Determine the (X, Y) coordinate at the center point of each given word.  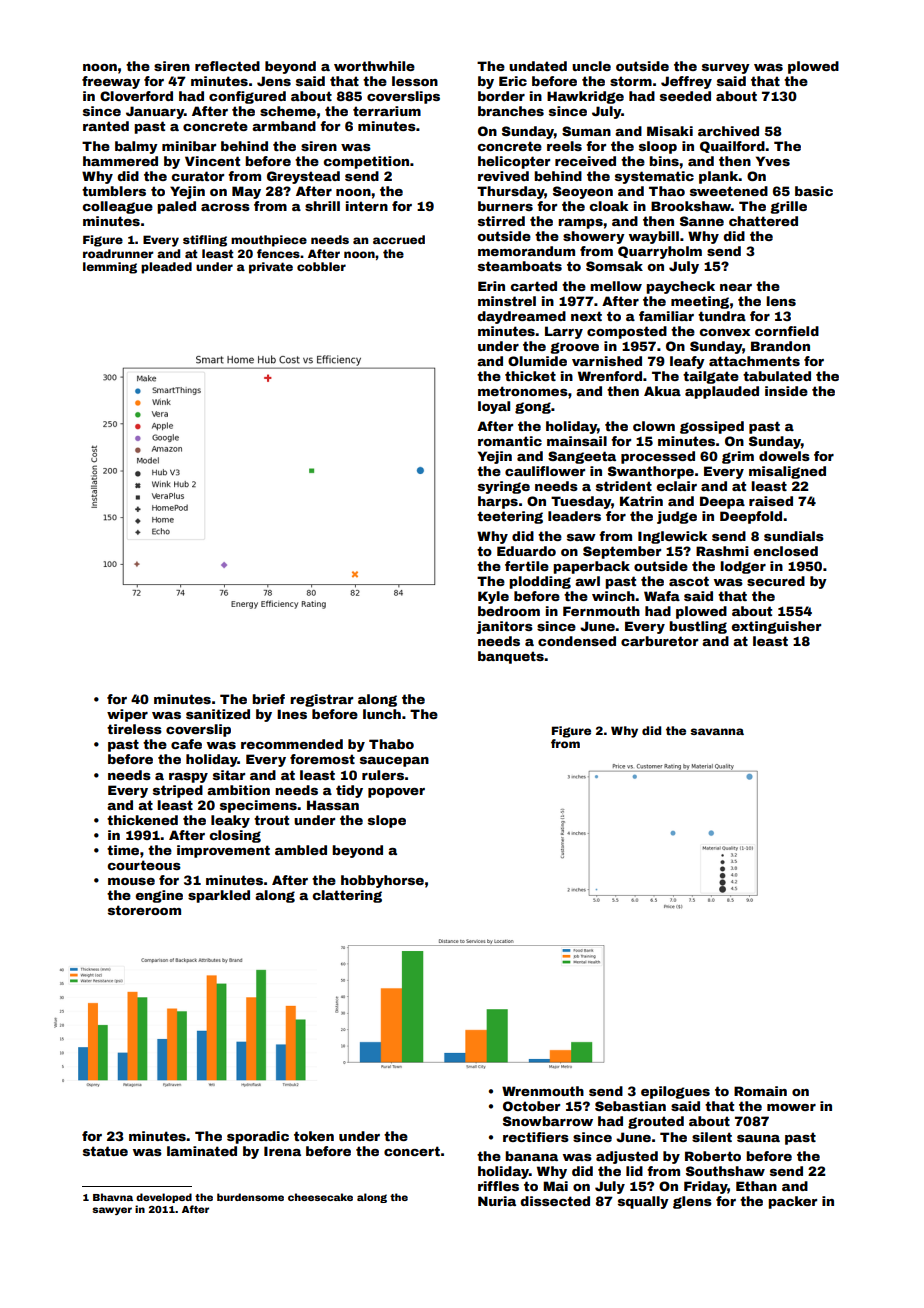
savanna (717, 731)
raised (771, 501)
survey (726, 69)
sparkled (219, 896)
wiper (127, 715)
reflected (227, 66)
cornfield (787, 331)
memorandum (526, 251)
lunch (382, 714)
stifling (205, 241)
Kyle (493, 597)
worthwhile (374, 66)
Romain (760, 1091)
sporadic (258, 1137)
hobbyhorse (382, 881)
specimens (258, 806)
